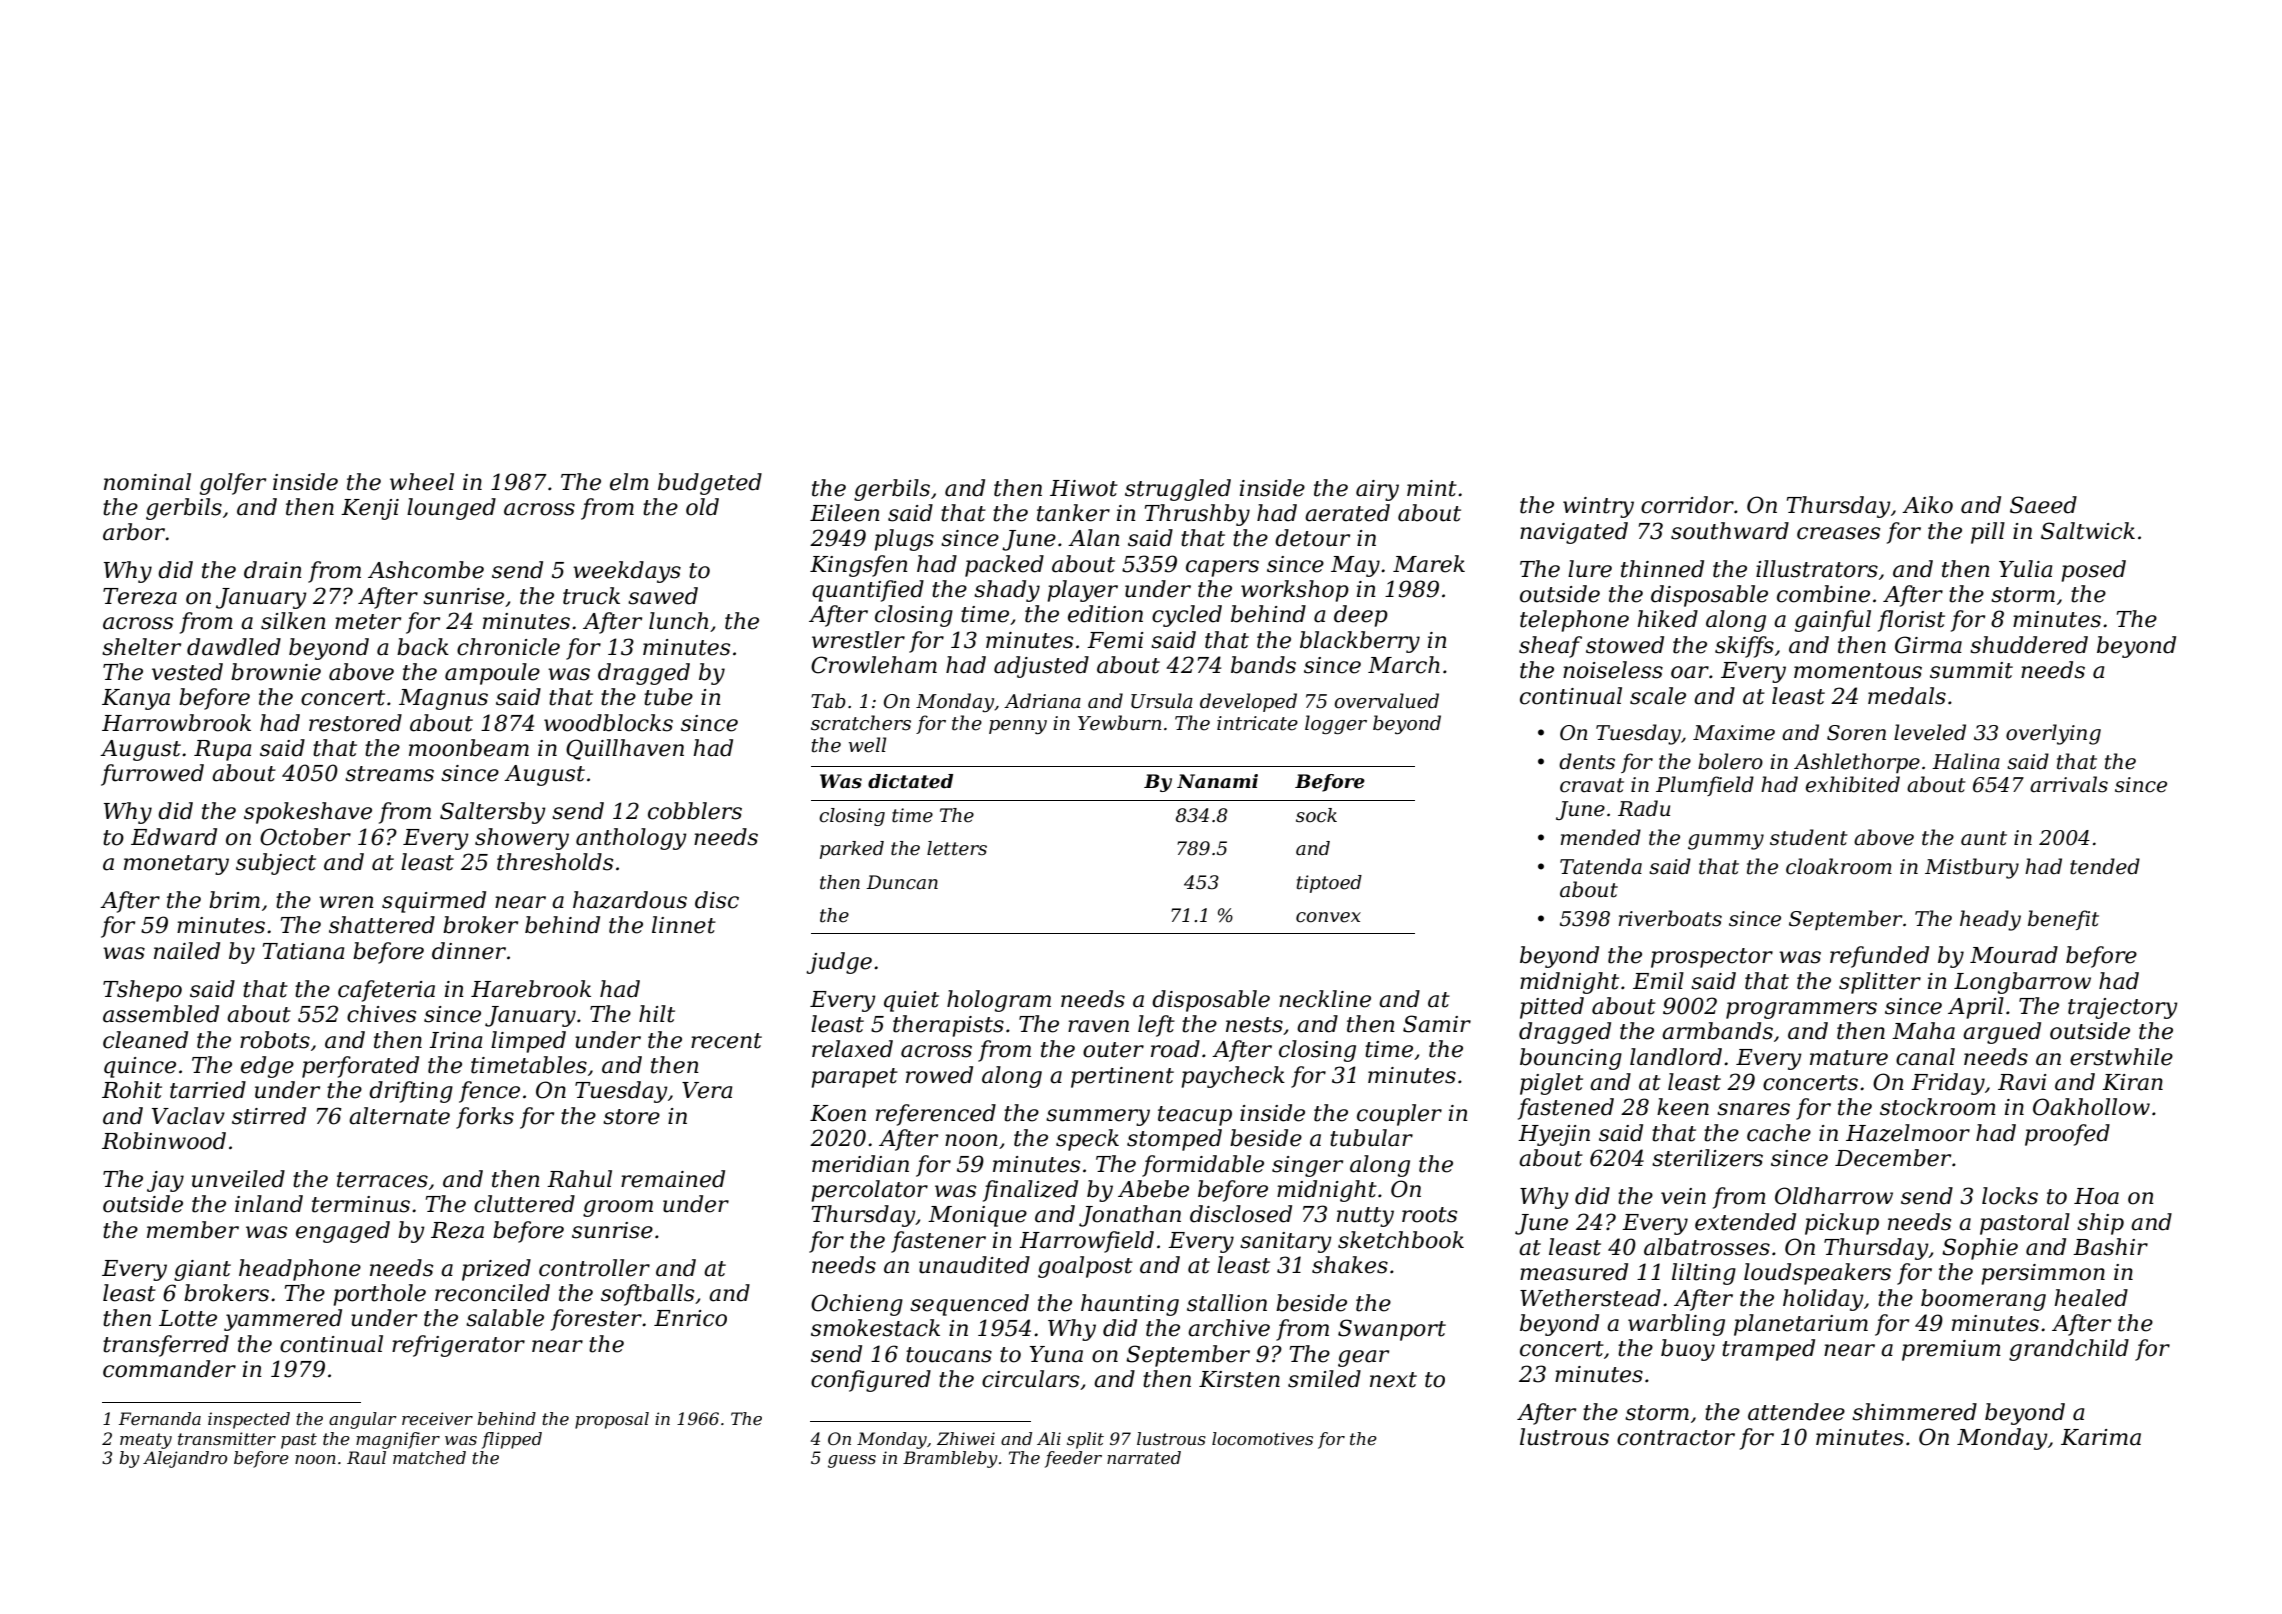 This image has height=1614, width=2282. Describe the element at coordinates (169, 1369) in the image. I see `commander` at that location.
